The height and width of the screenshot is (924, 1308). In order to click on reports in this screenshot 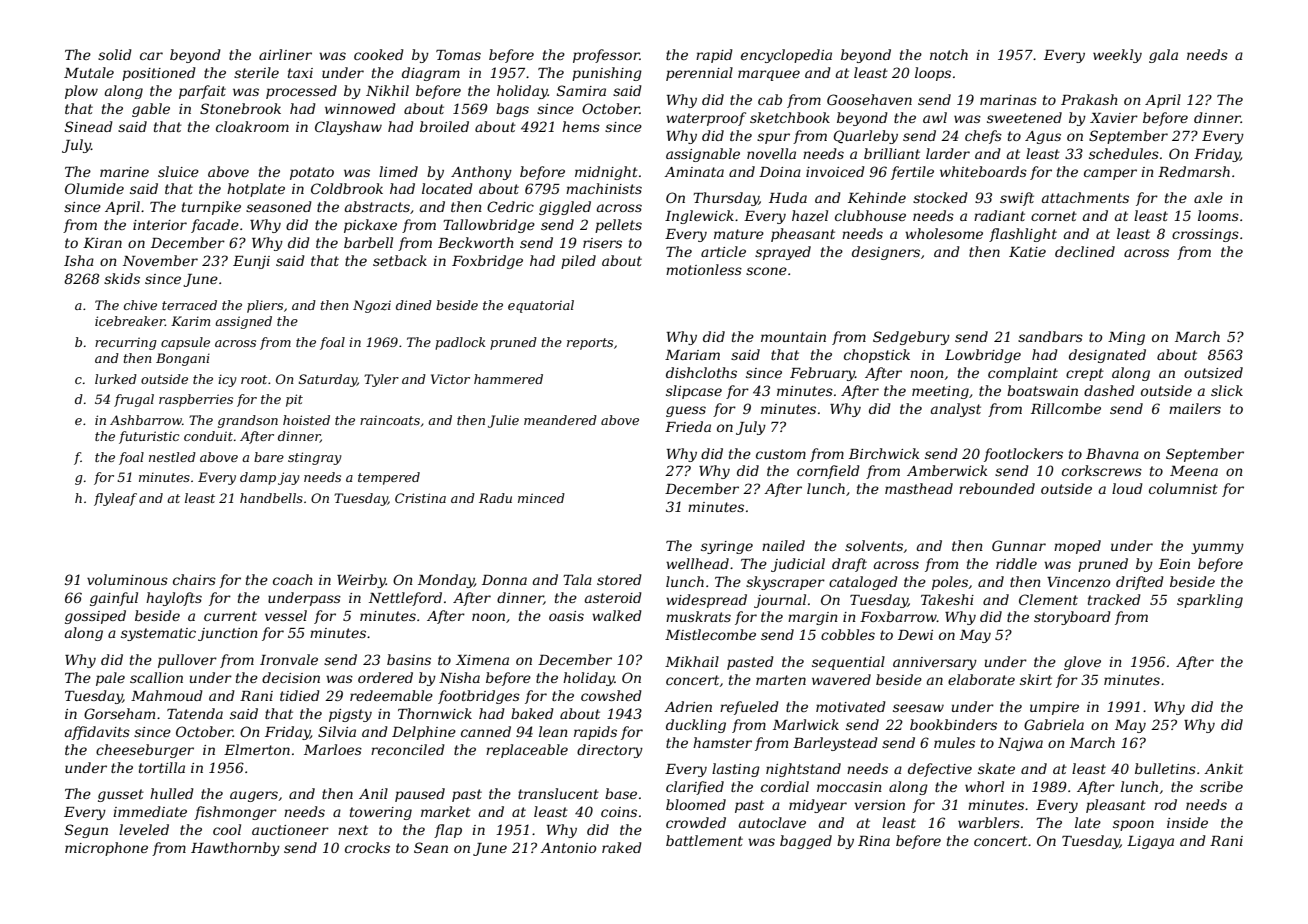, I will do `click(590, 344)`.
